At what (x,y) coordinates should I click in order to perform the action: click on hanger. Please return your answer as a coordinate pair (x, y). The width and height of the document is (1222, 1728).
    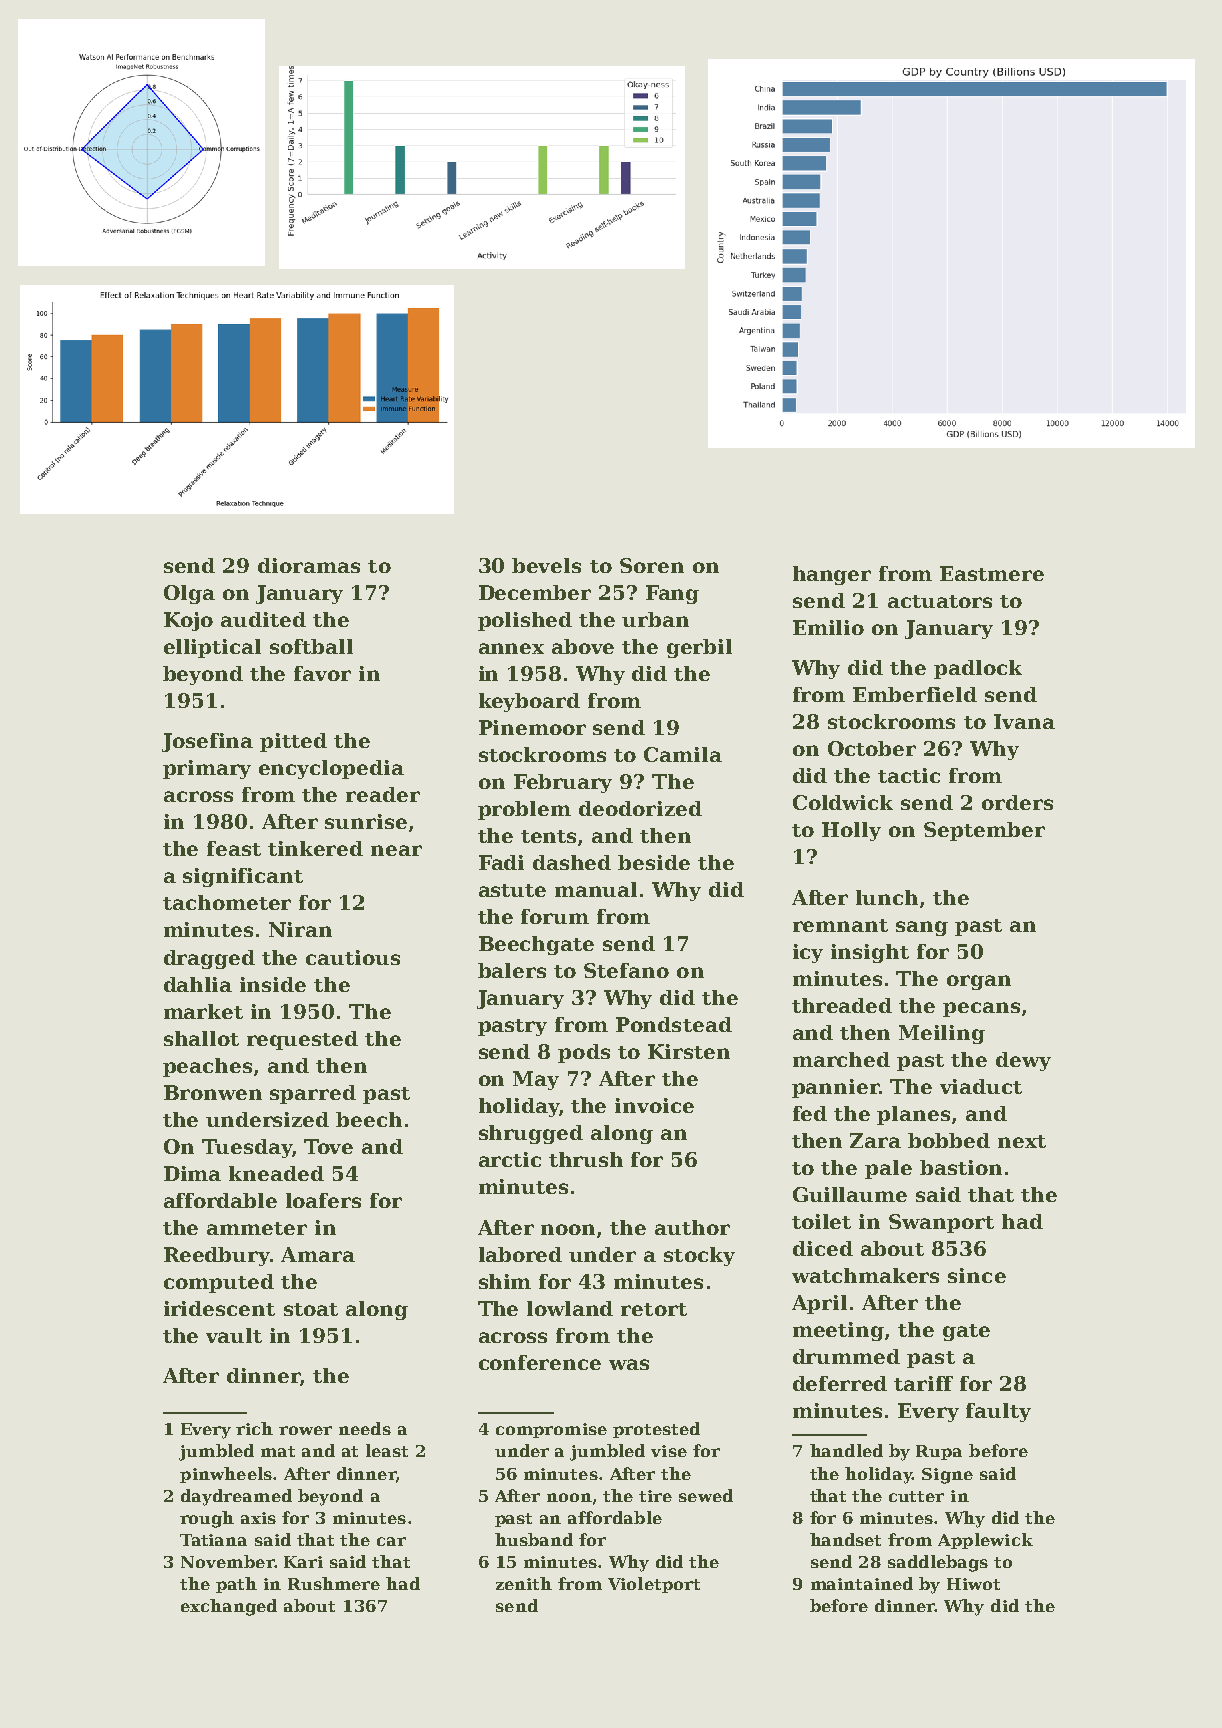
    Looking at the image, I should click on (832, 575).
